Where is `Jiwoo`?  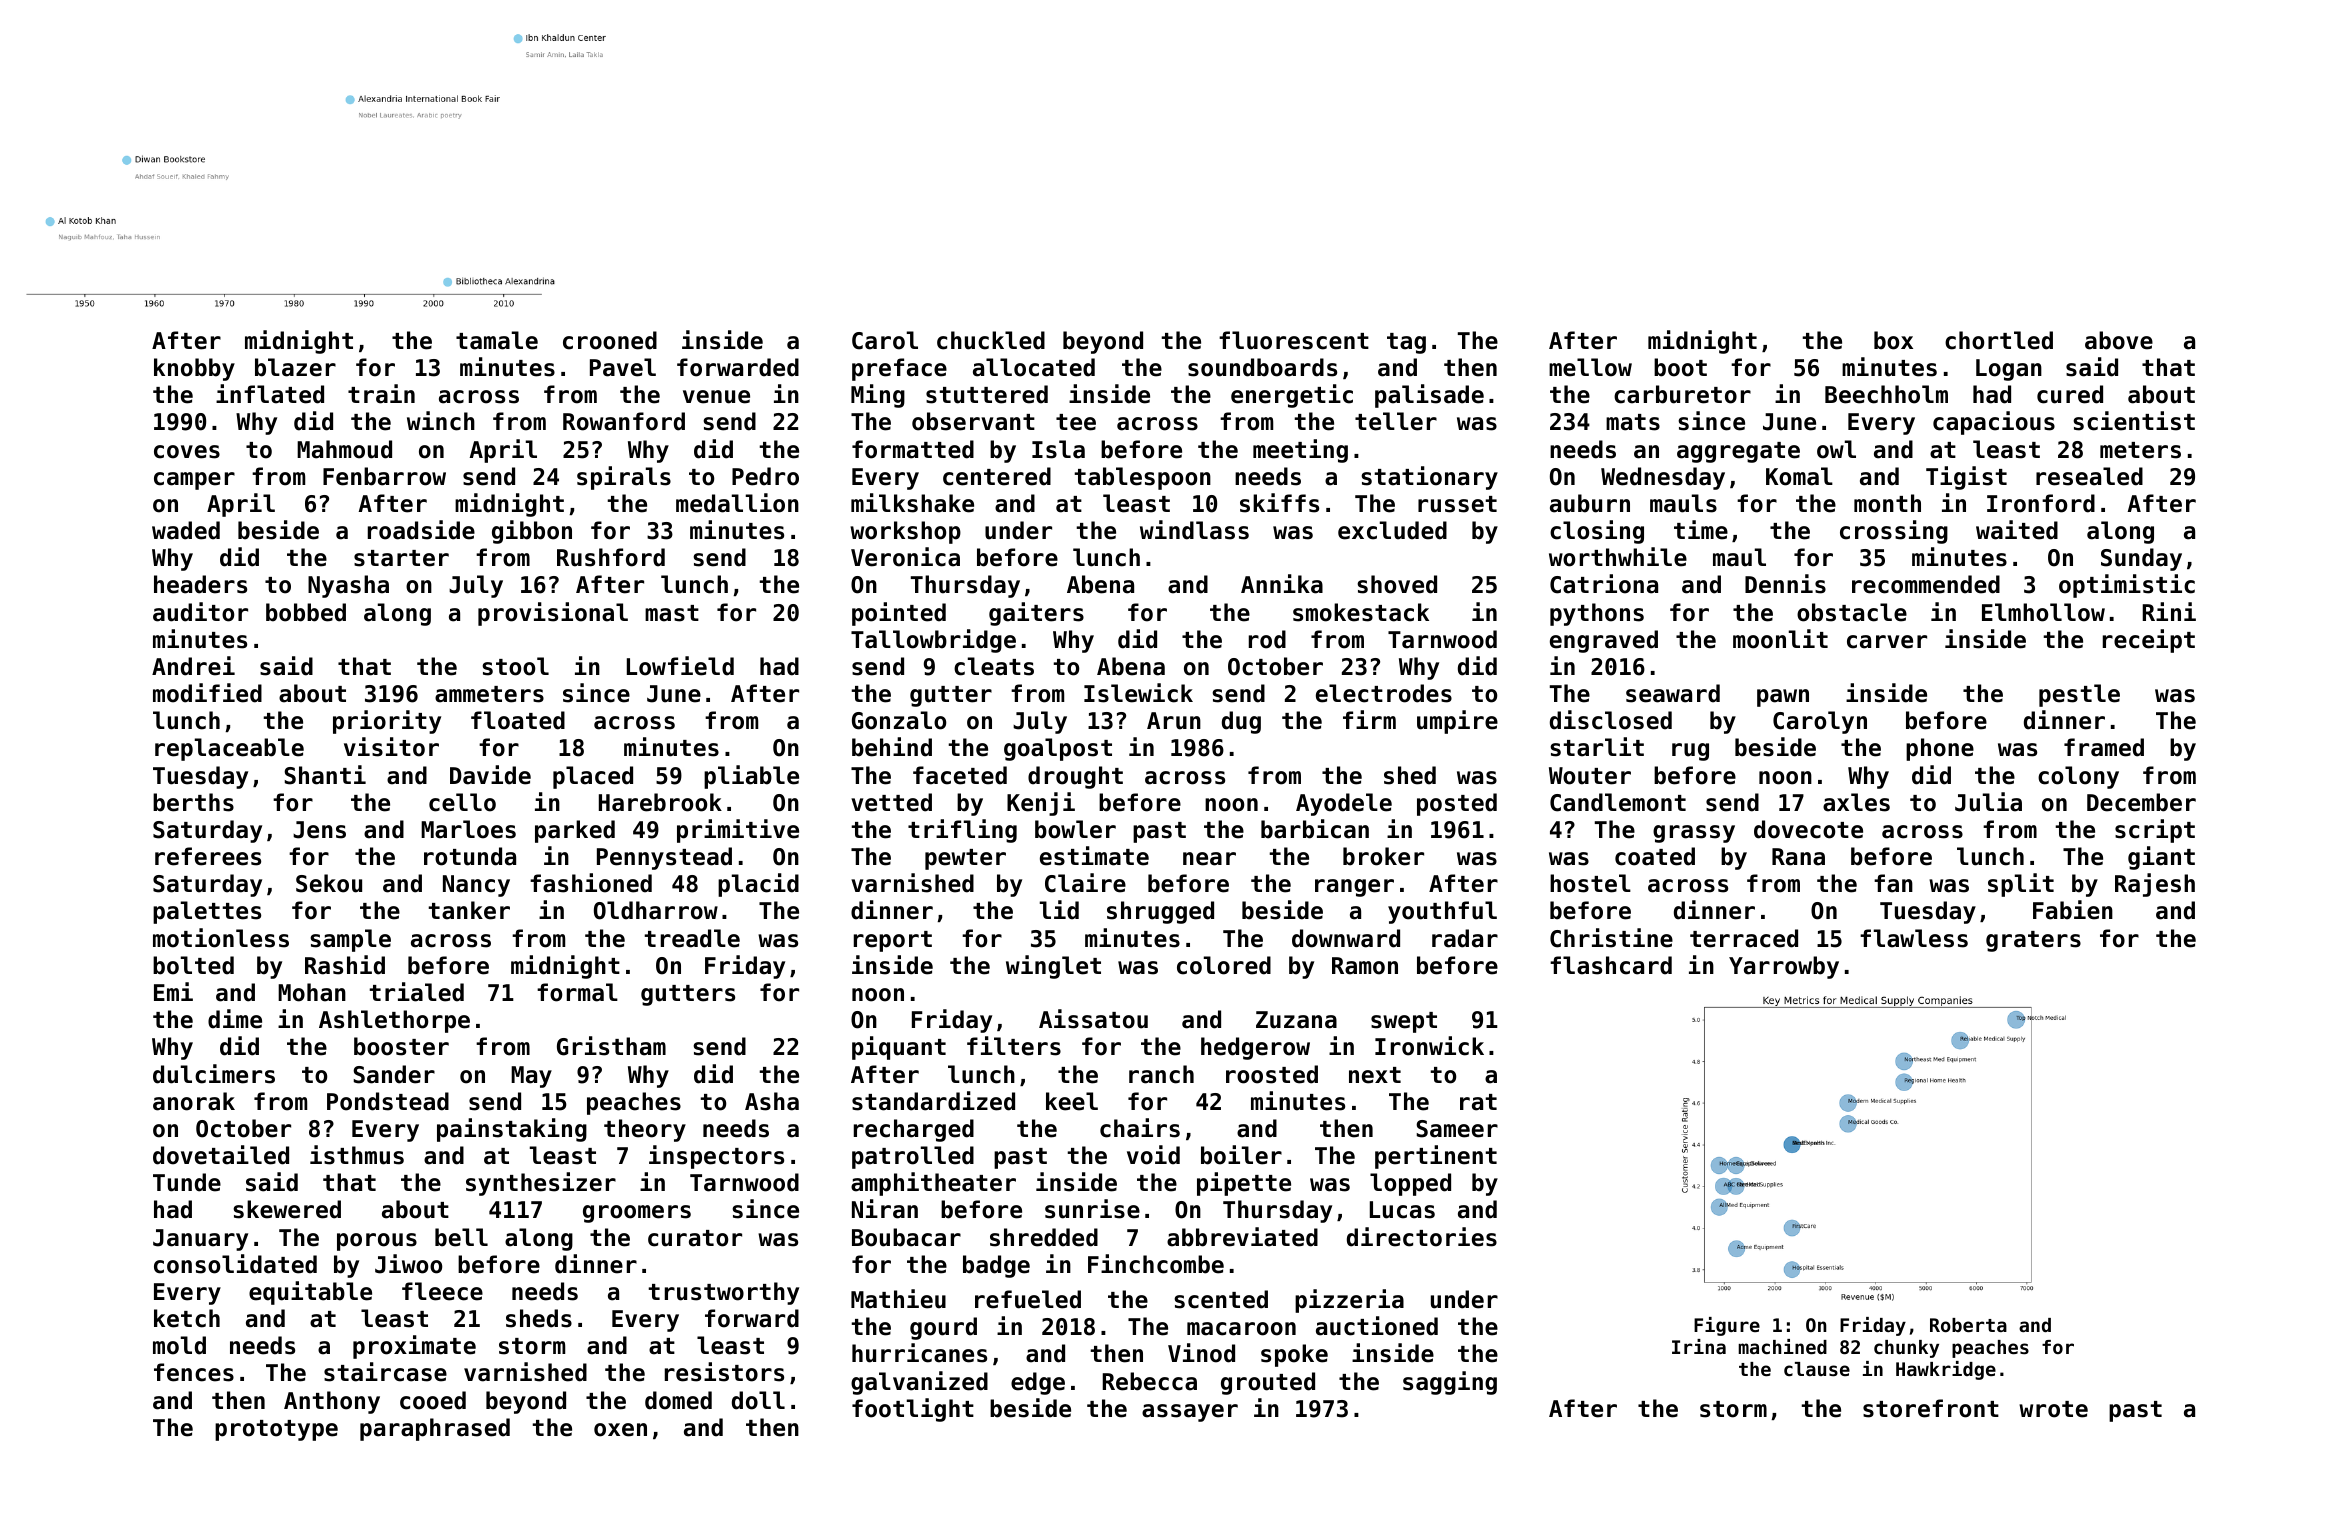 Jiwoo is located at coordinates (408, 1264).
